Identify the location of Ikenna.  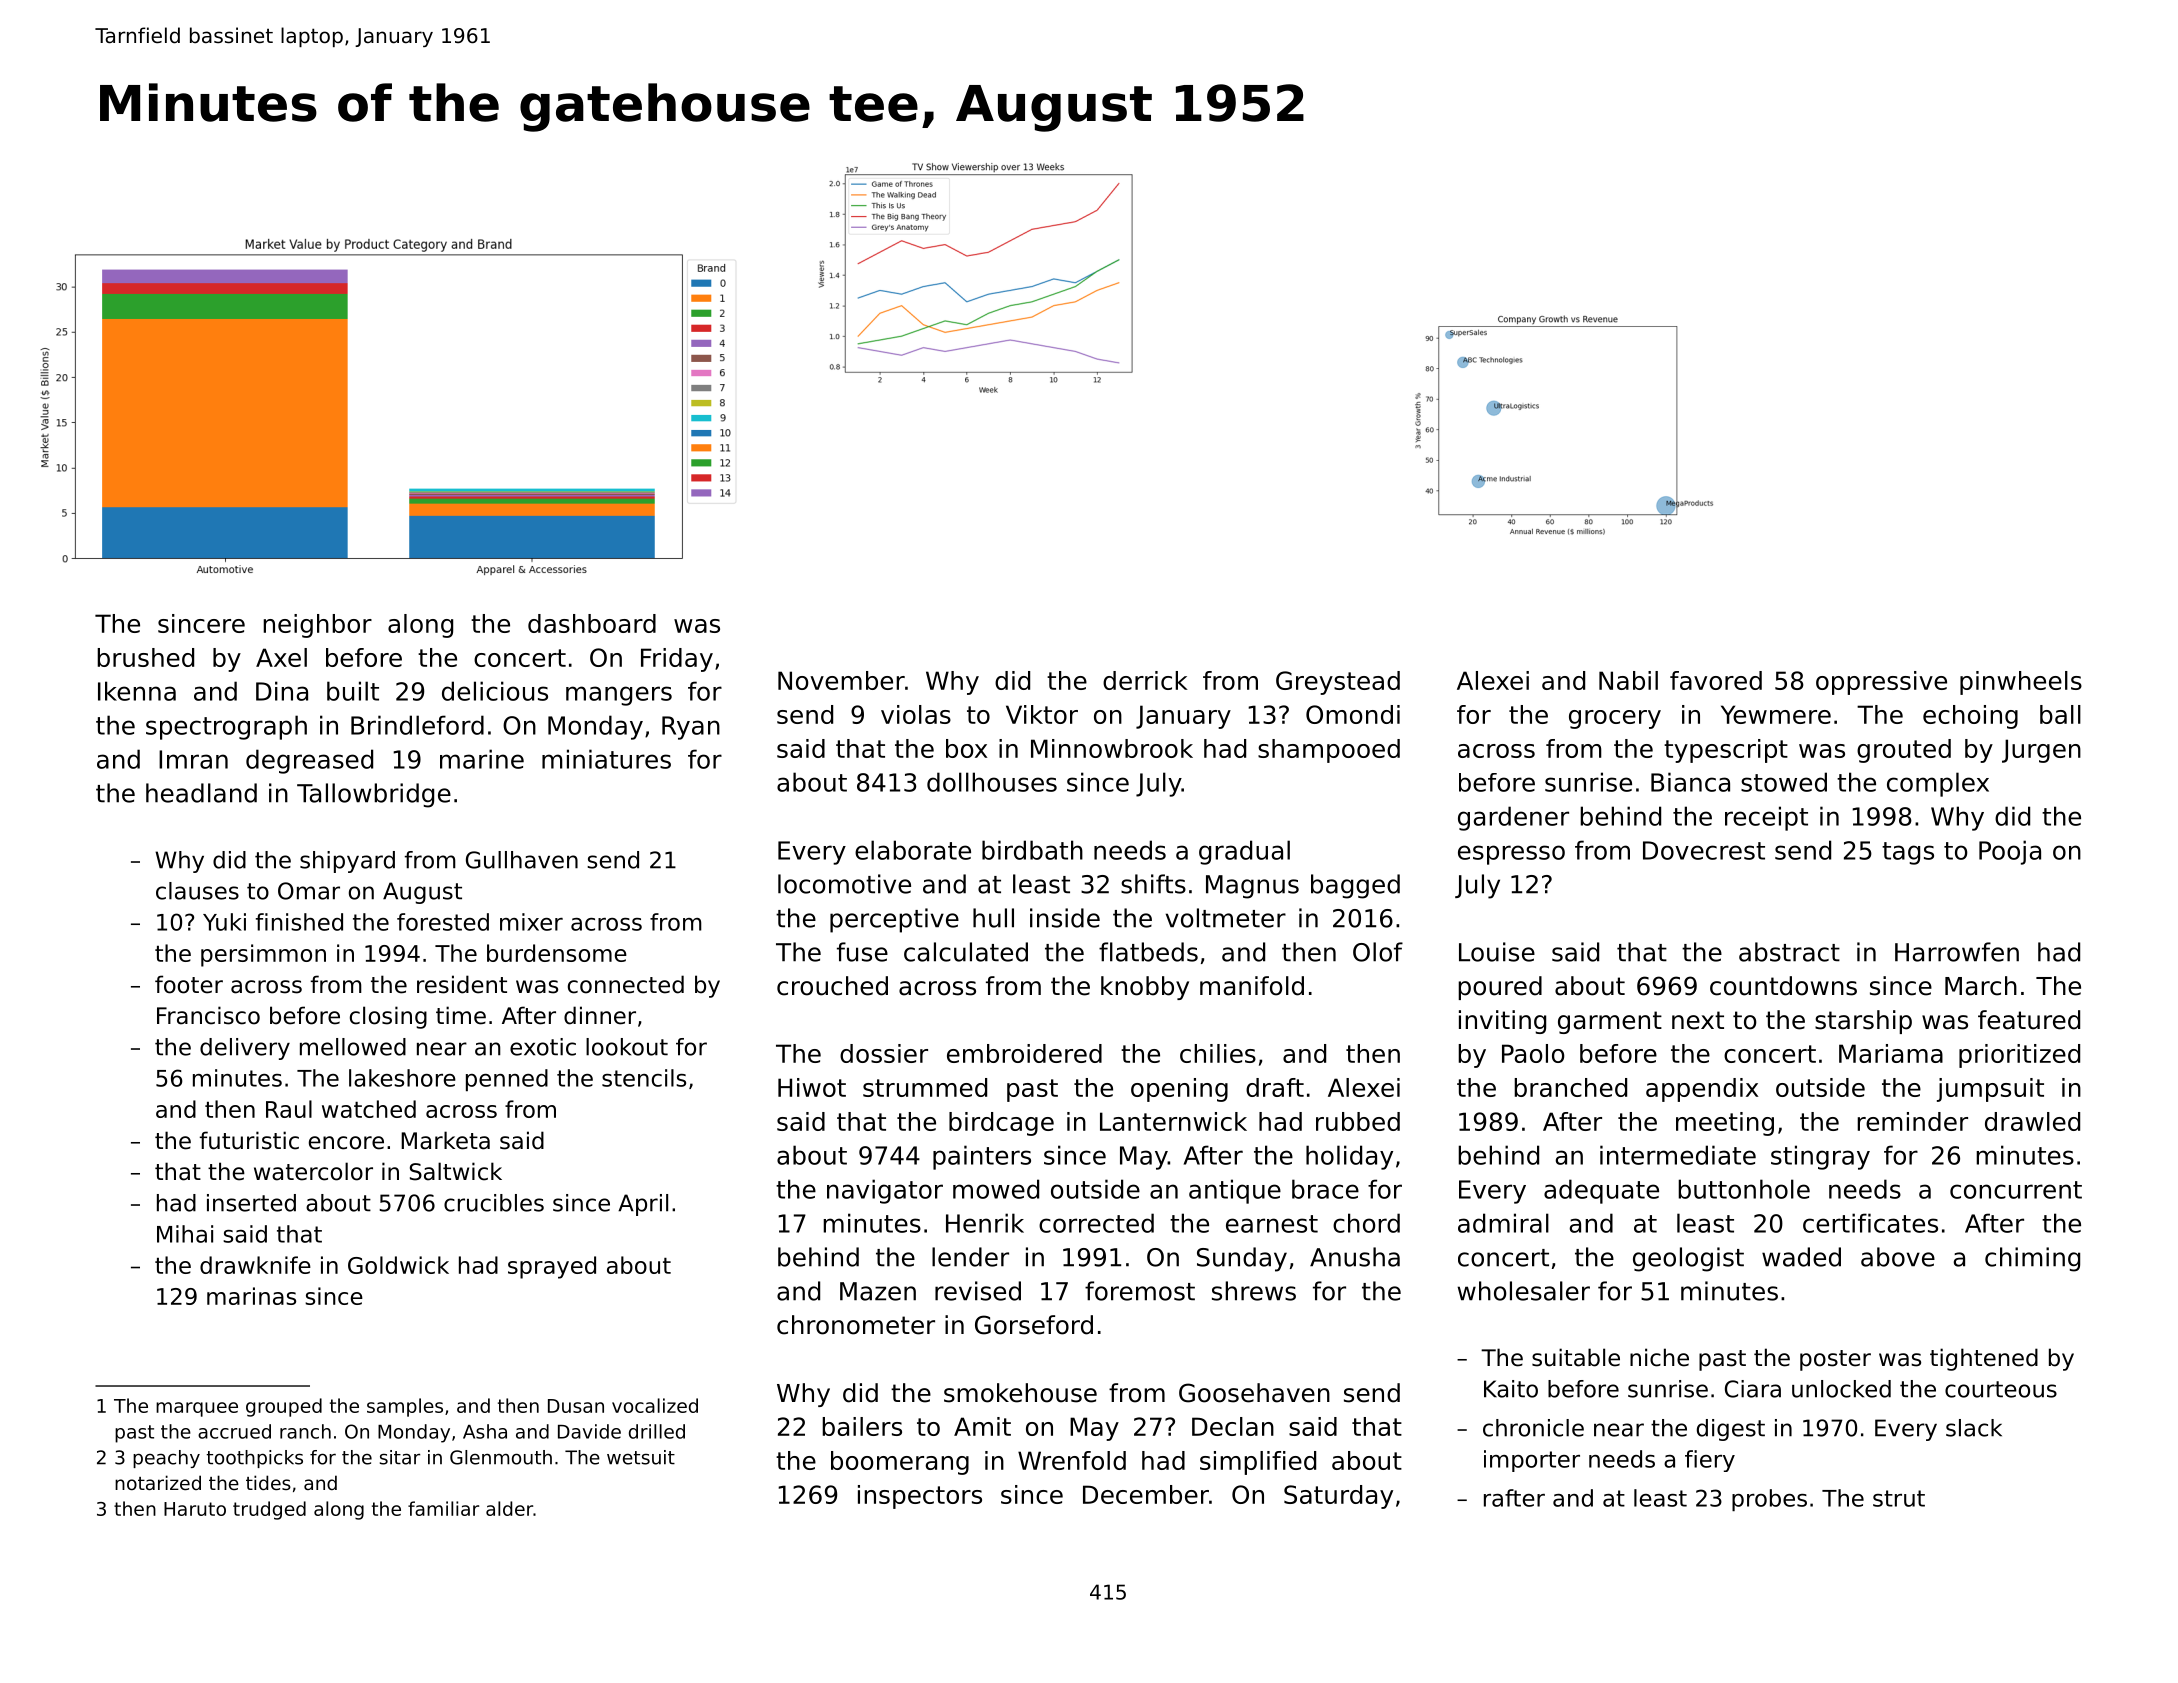
(137, 691).
